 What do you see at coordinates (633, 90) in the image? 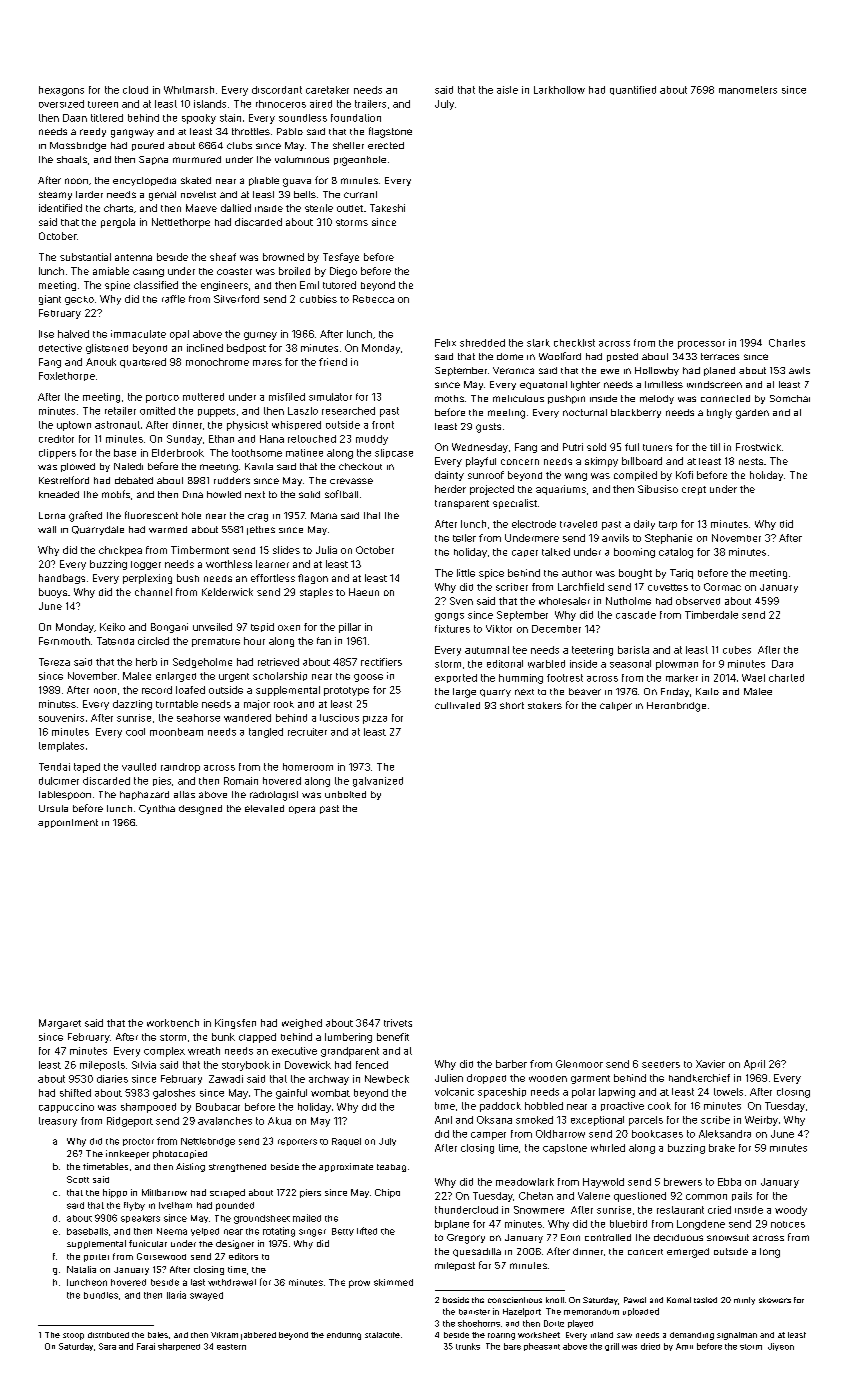
I see `quantified` at bounding box center [633, 90].
